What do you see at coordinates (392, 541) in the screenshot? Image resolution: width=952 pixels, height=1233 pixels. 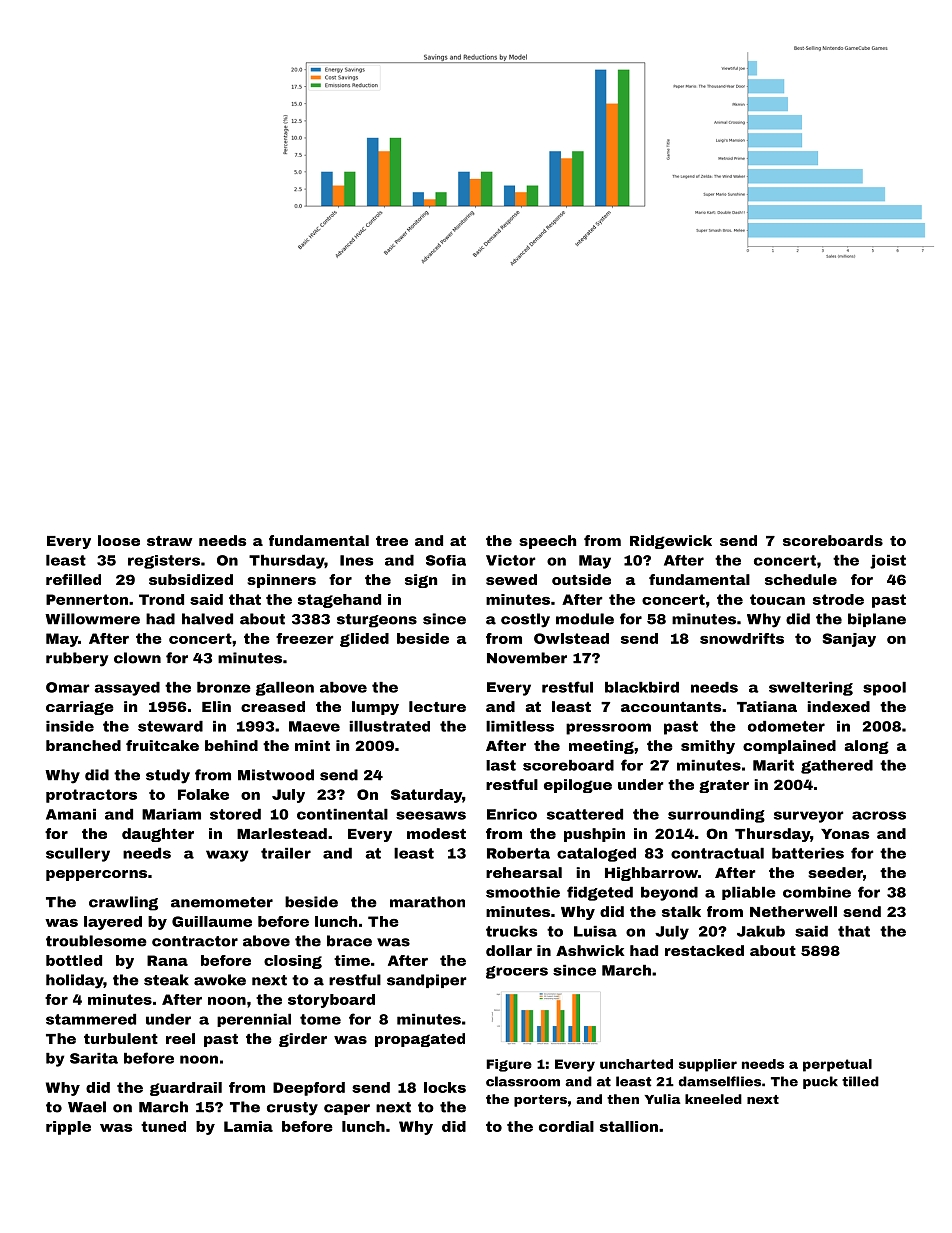 I see `tree` at bounding box center [392, 541].
